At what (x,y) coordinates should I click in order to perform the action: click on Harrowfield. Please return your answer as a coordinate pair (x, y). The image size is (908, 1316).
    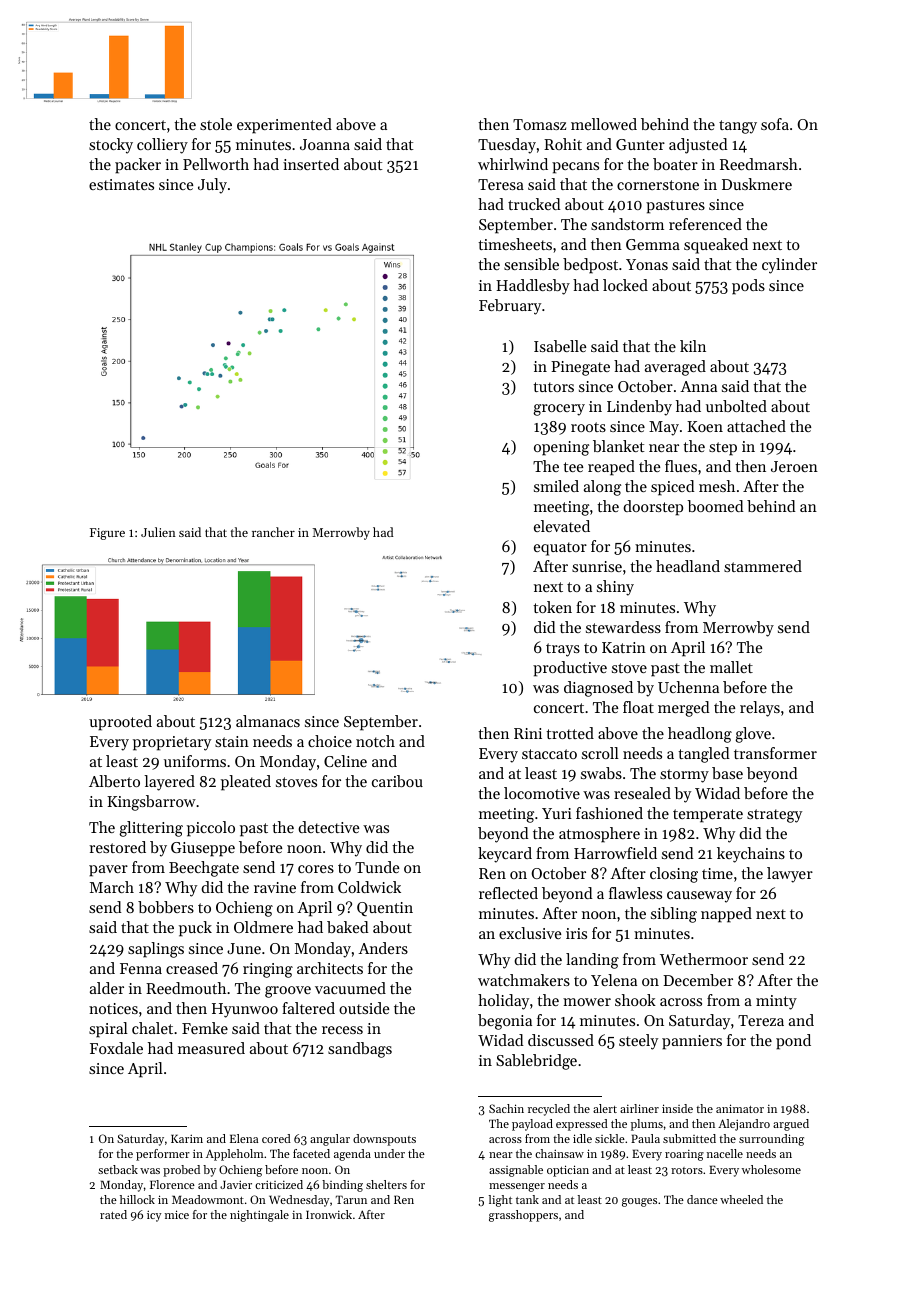
    Looking at the image, I should click on (615, 853).
